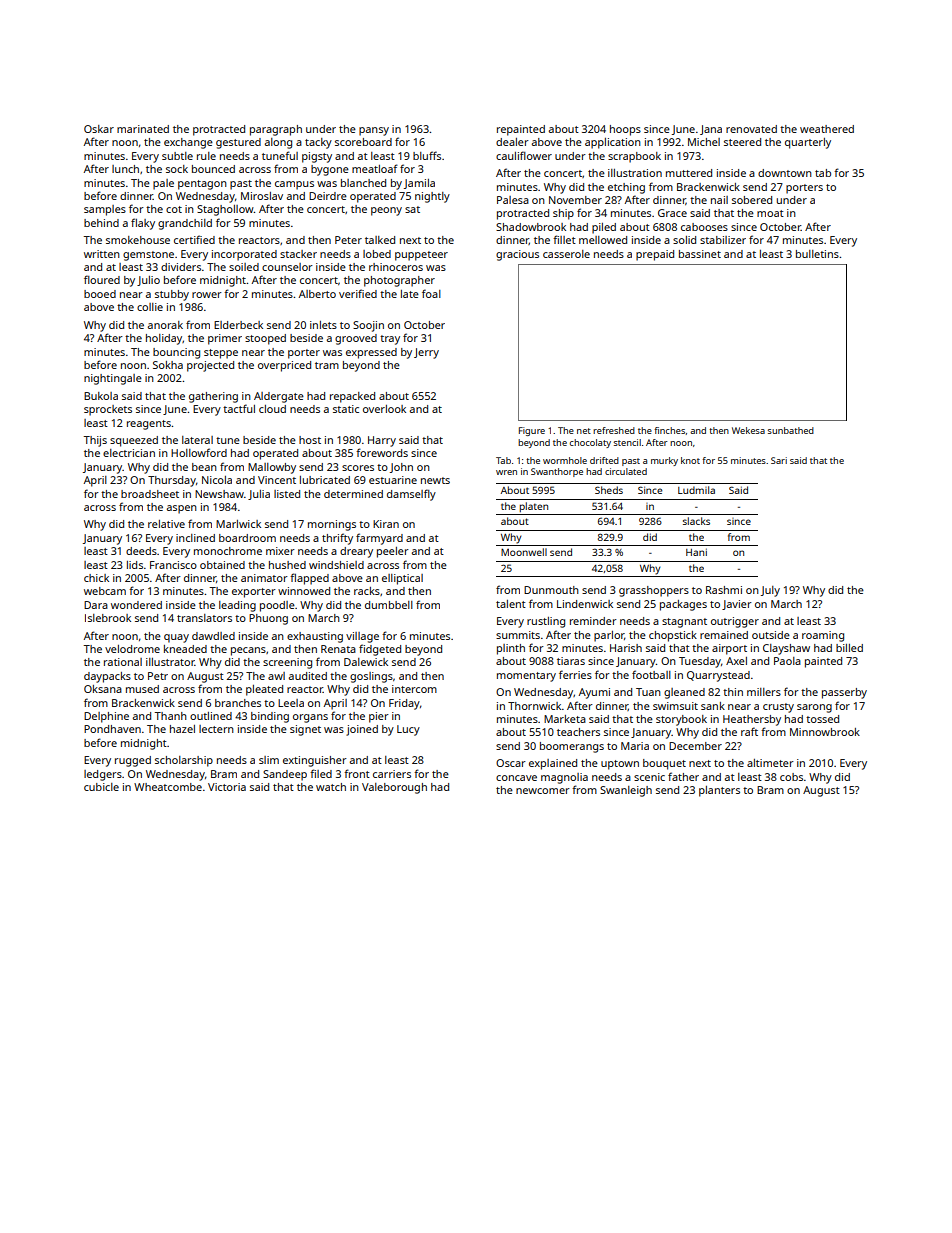 The image size is (952, 1233). What do you see at coordinates (748, 430) in the page?
I see `Wekesa` at bounding box center [748, 430].
